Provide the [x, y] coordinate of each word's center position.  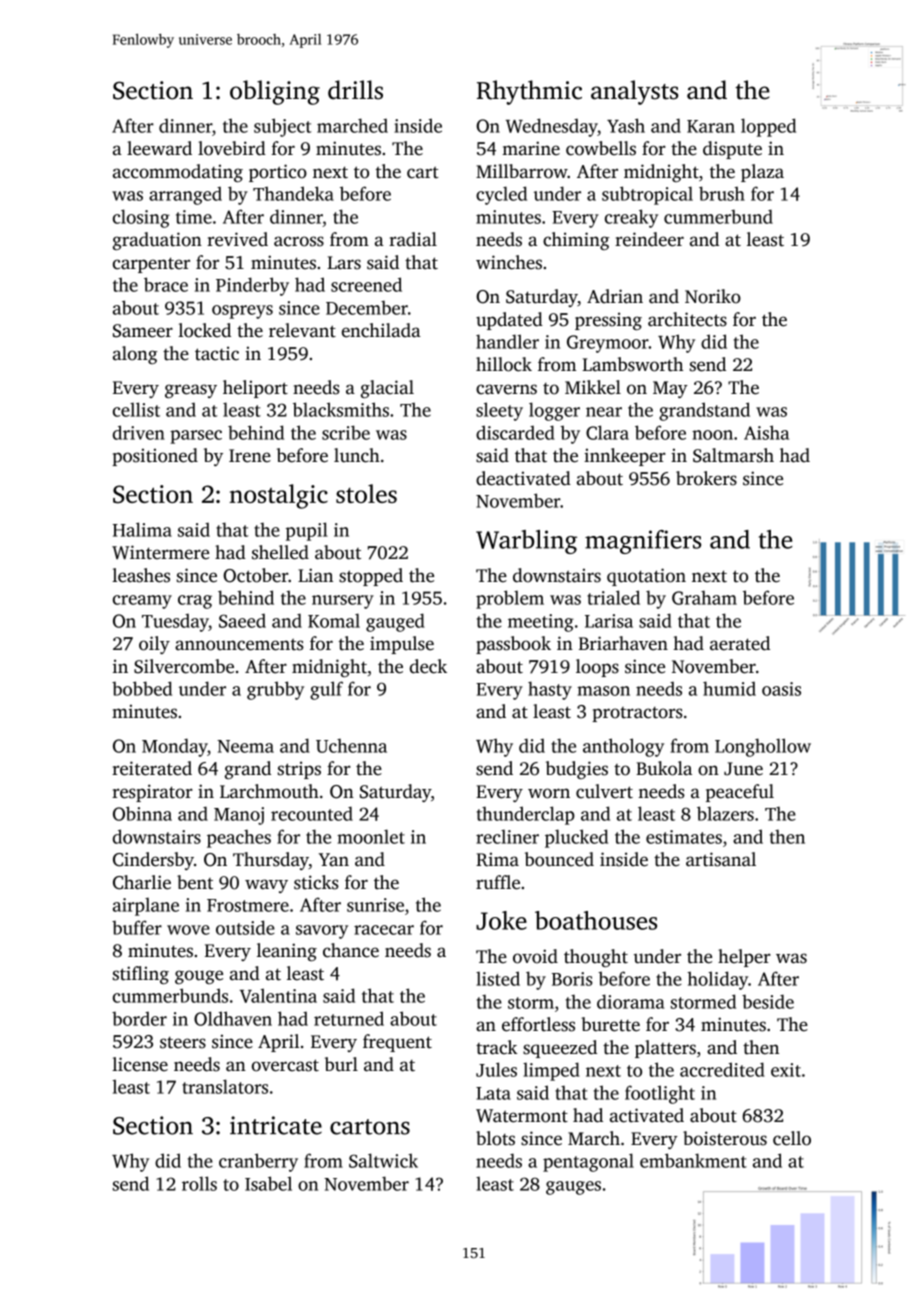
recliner [507, 837]
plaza [762, 173]
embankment [693, 1160]
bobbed [142, 688]
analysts [635, 92]
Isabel [268, 1183]
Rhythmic [529, 92]
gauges [573, 1188]
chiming [576, 241]
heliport [255, 389]
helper [744, 958]
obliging [275, 92]
